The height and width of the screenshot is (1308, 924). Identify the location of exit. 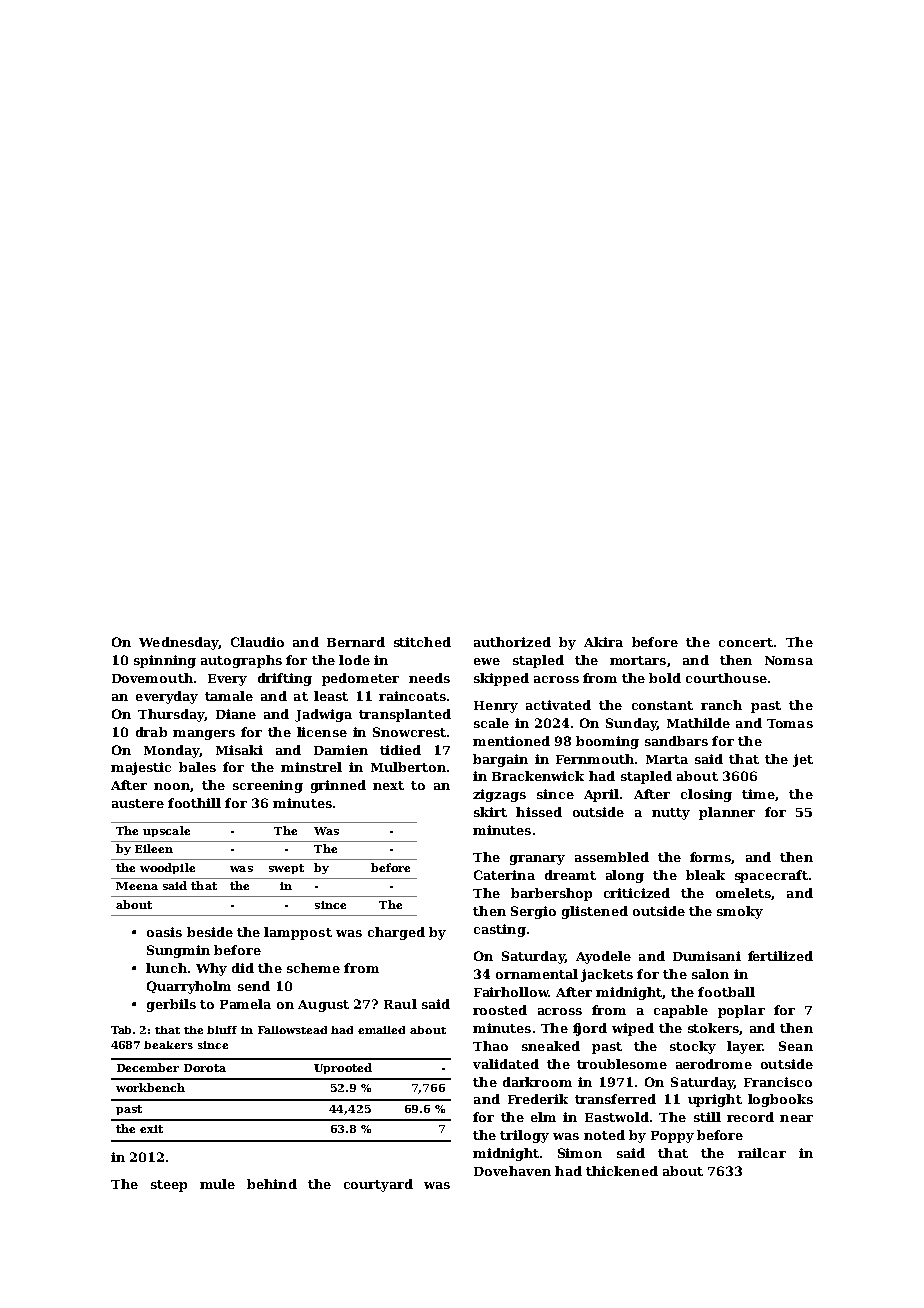
(151, 1129).
